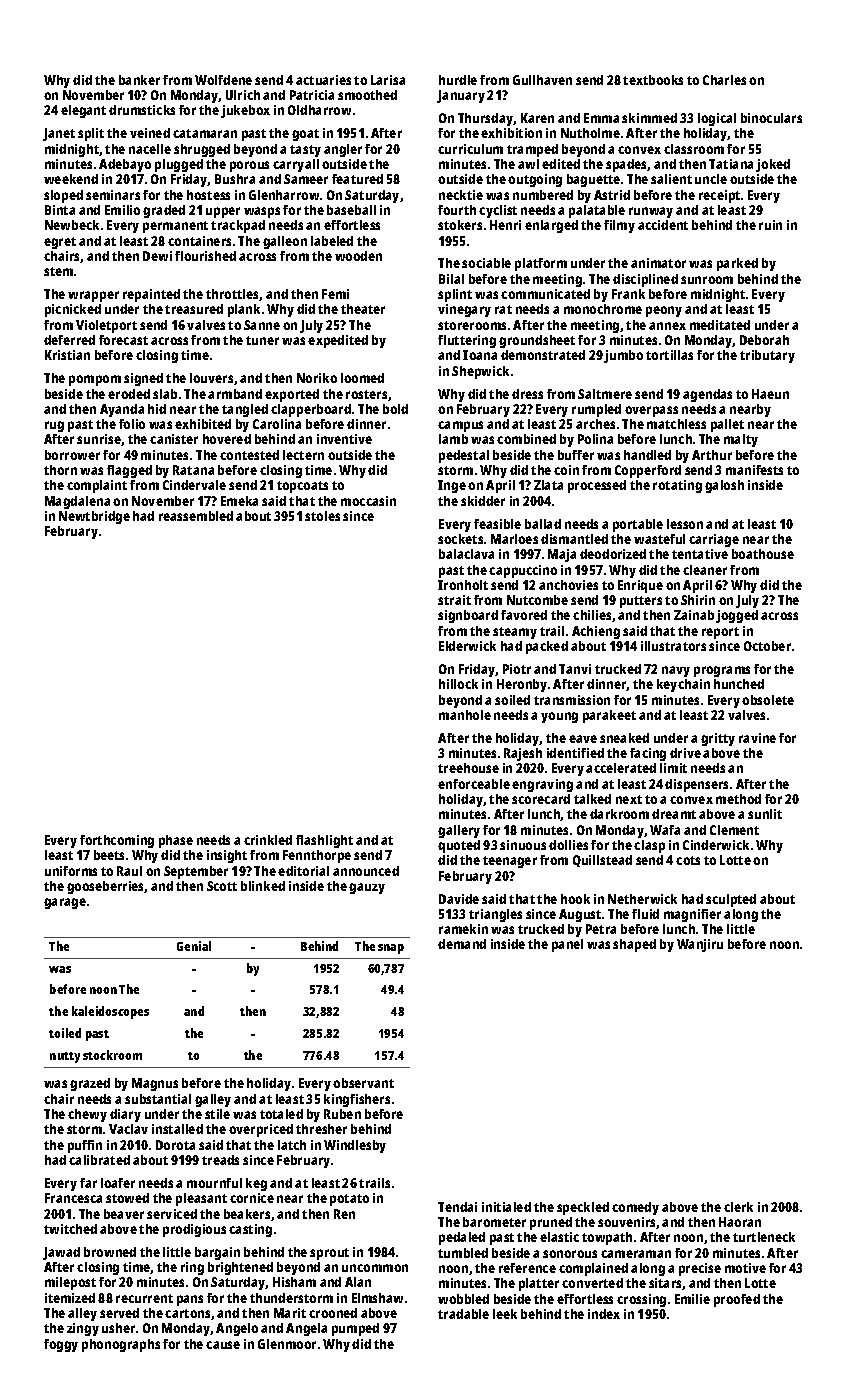  Describe the element at coordinates (223, 80) in the image. I see `Wolfdene` at that location.
